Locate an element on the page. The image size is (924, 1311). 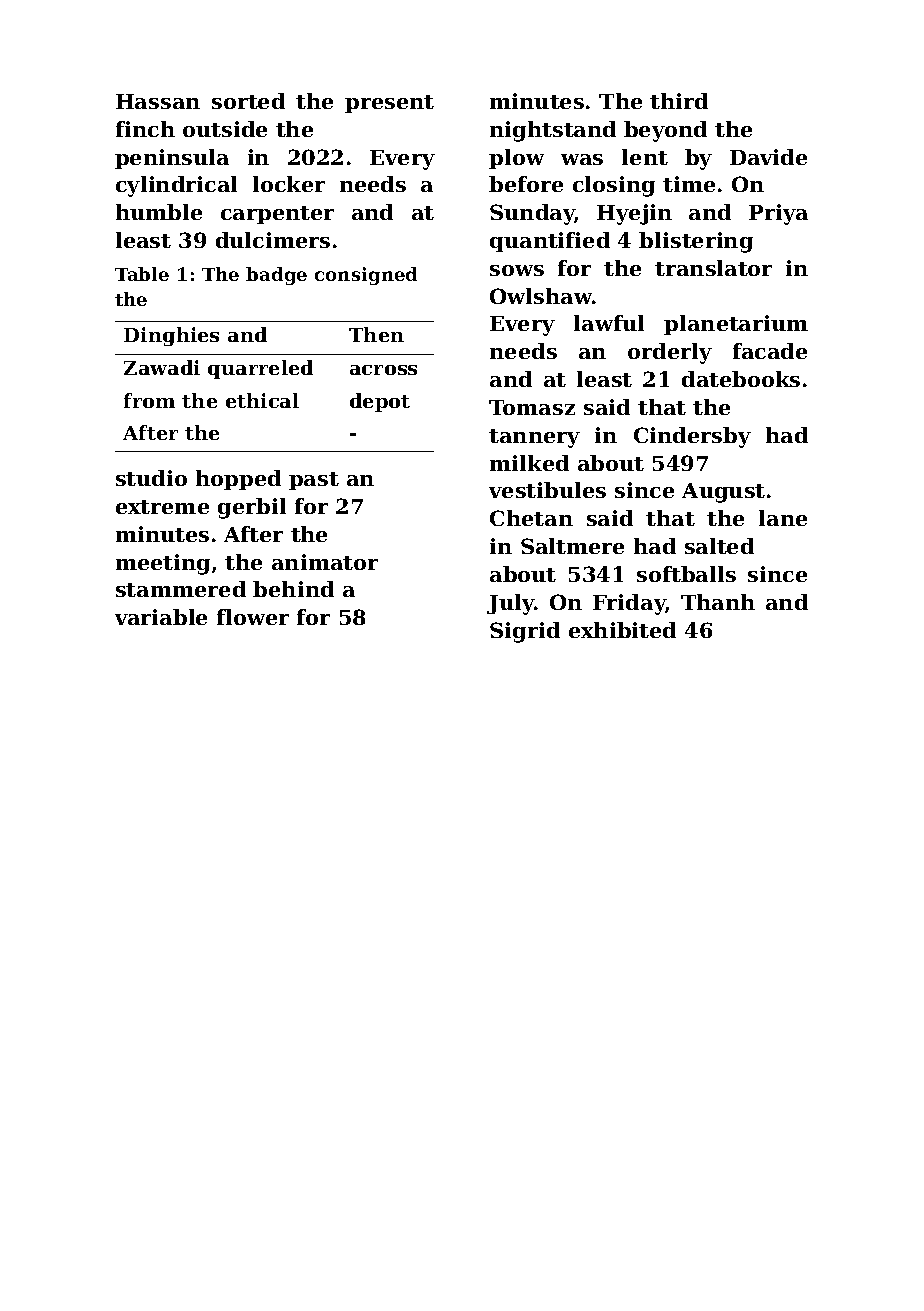
Tomasz is located at coordinates (532, 407).
